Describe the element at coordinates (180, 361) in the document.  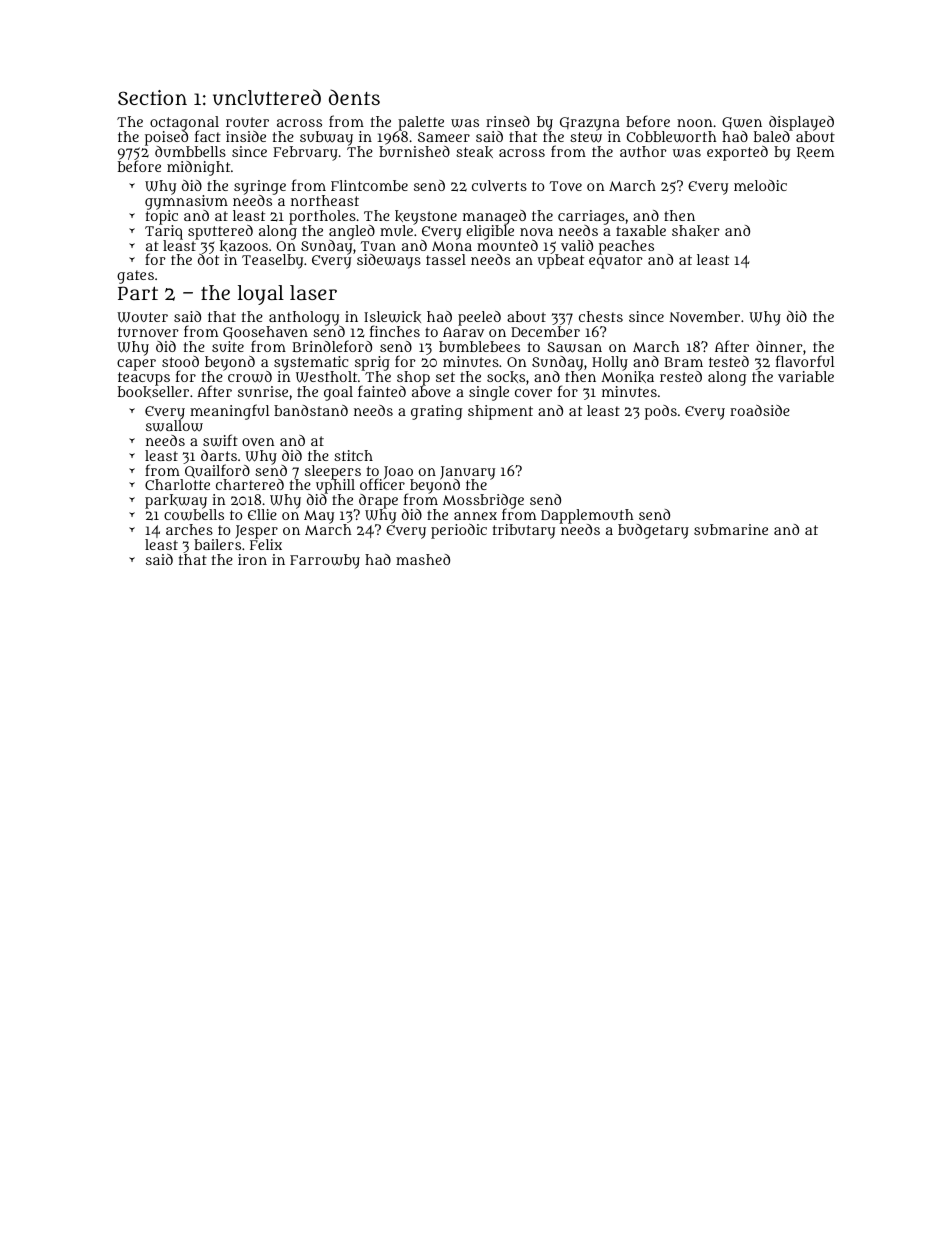
I see `stood` at that location.
